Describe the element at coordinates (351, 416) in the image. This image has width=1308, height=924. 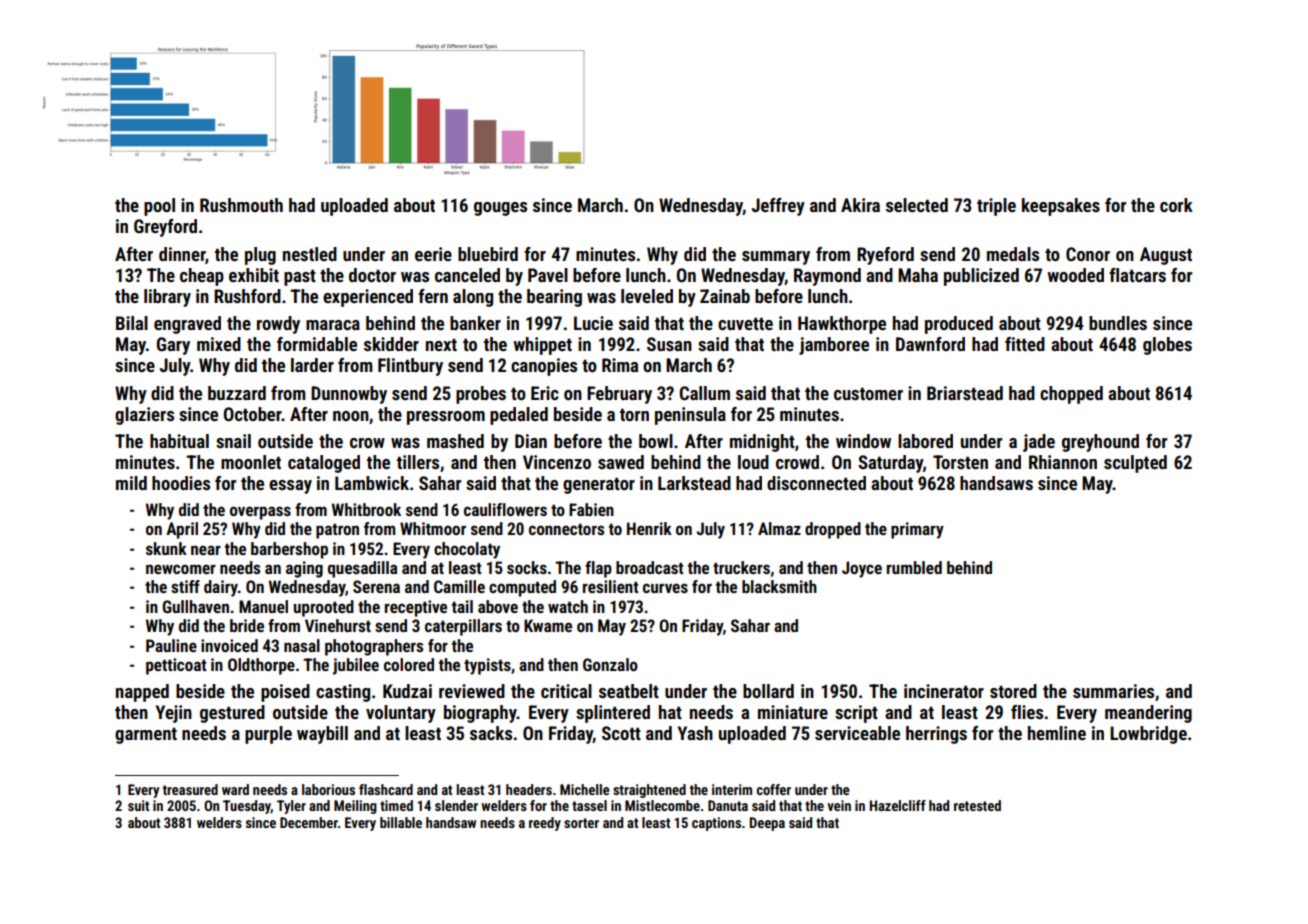
I see `noon` at that location.
